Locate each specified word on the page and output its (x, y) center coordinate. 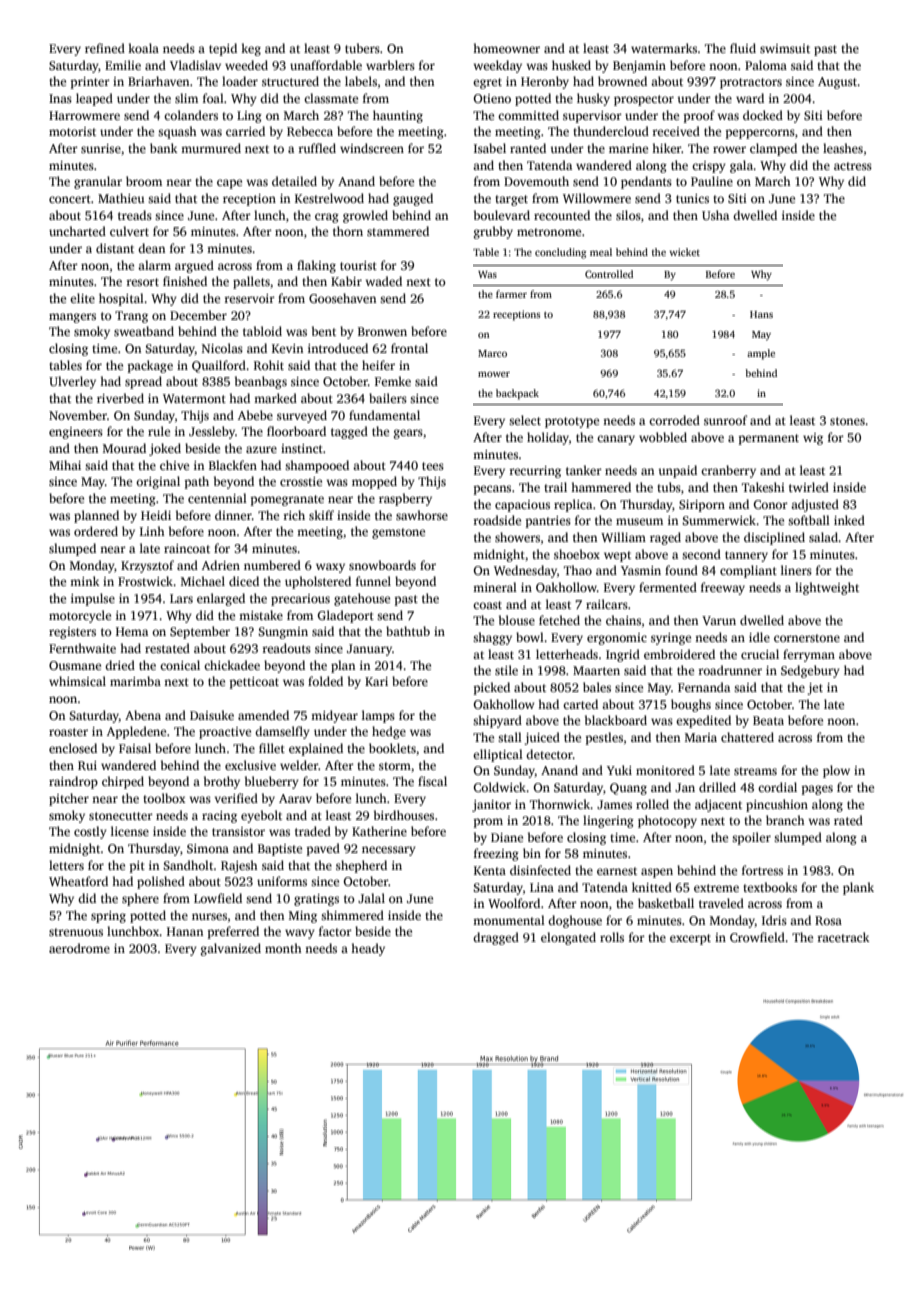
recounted (562, 215)
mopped (374, 482)
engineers (76, 433)
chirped (123, 782)
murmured (211, 148)
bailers (388, 398)
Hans (761, 314)
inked (849, 520)
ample (761, 354)
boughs (691, 705)
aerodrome (79, 948)
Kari (376, 681)
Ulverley (72, 382)
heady (368, 949)
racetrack (843, 937)
